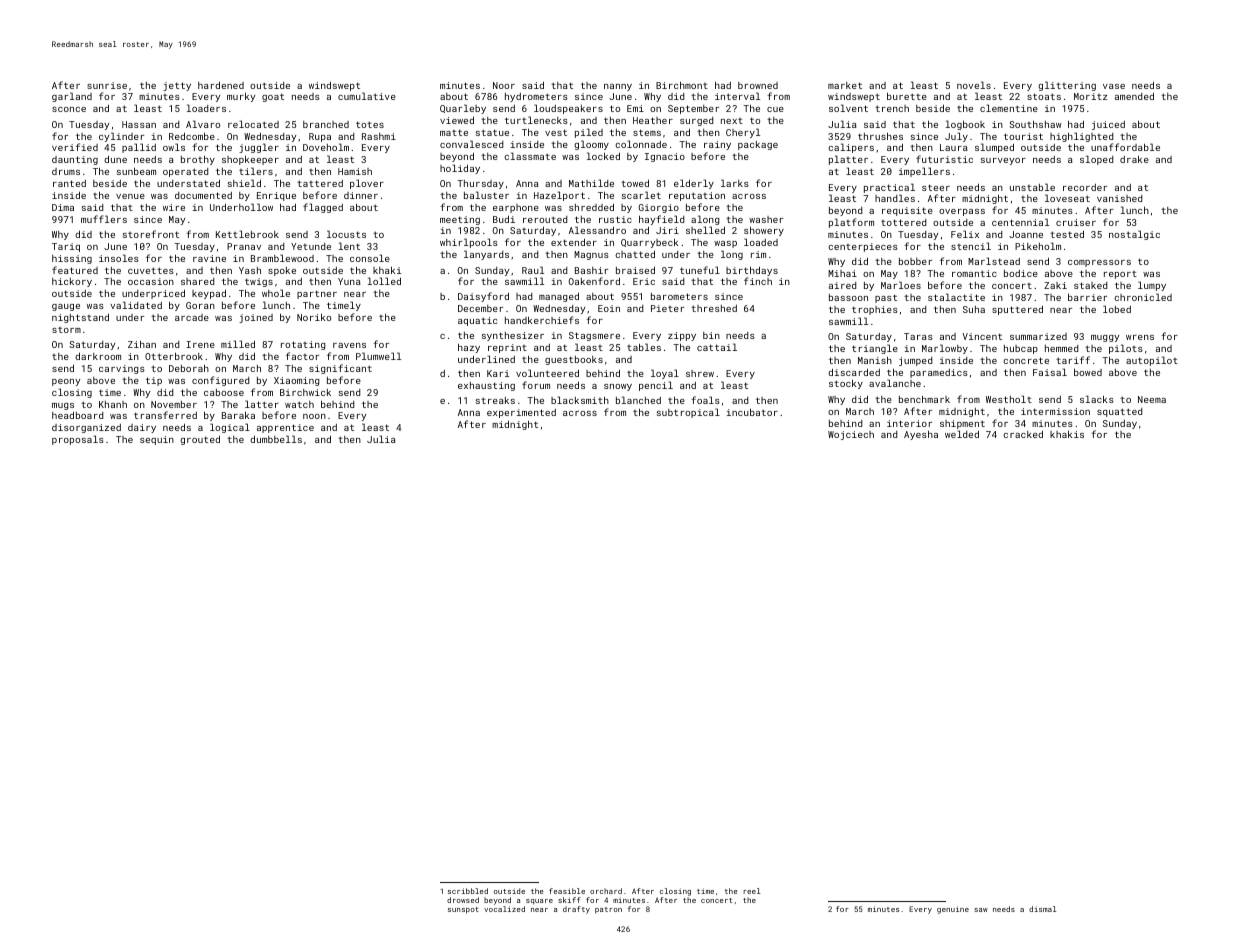 This page has height=952, width=1233. What do you see at coordinates (530, 156) in the page?
I see `classmate` at bounding box center [530, 156].
